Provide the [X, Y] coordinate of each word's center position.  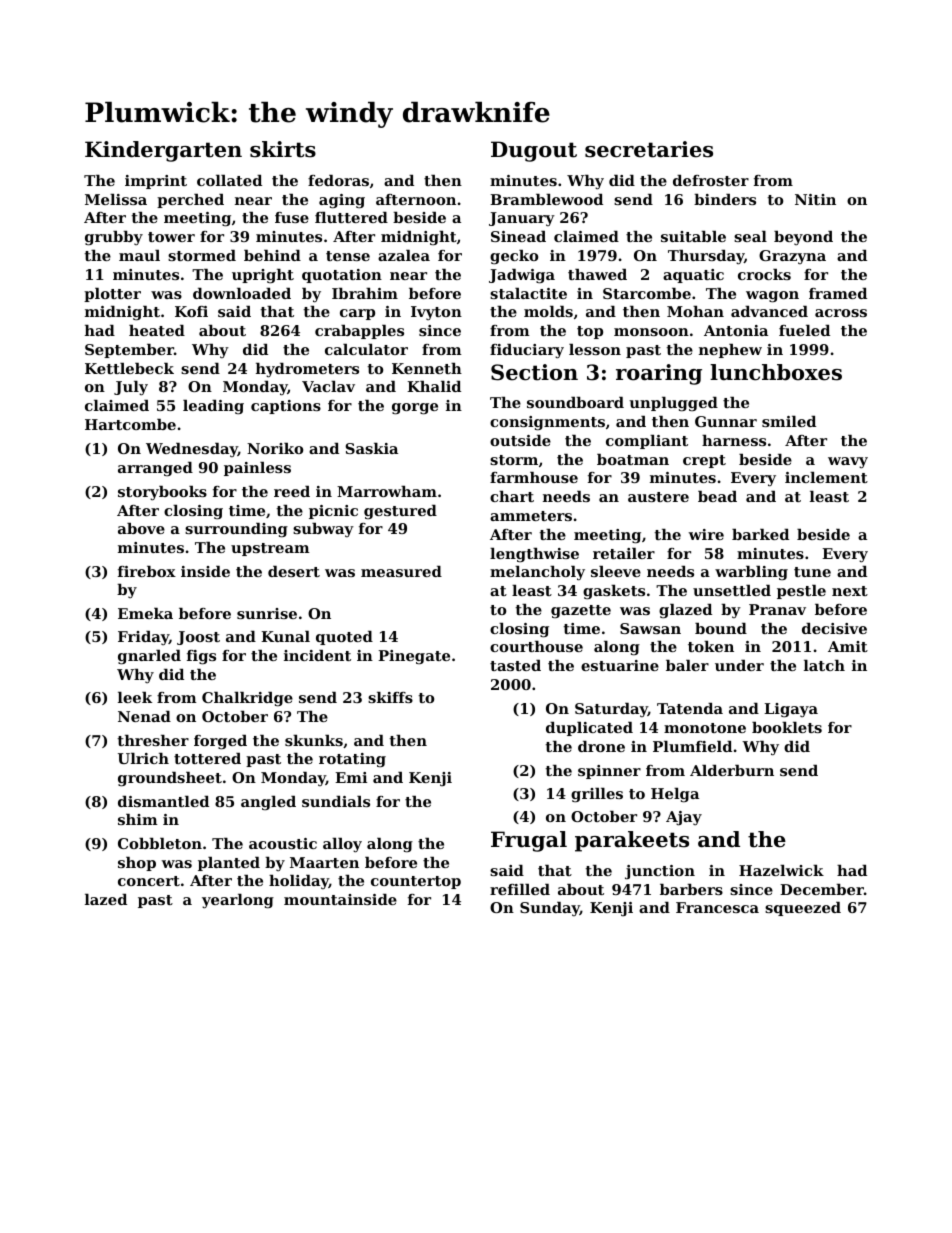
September [129, 351]
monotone [705, 728]
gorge [415, 409]
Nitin [815, 199]
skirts [283, 149]
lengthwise [534, 555]
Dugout [534, 151]
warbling [751, 573]
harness [734, 440]
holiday [299, 882]
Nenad [144, 716]
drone [601, 746]
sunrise [267, 613]
